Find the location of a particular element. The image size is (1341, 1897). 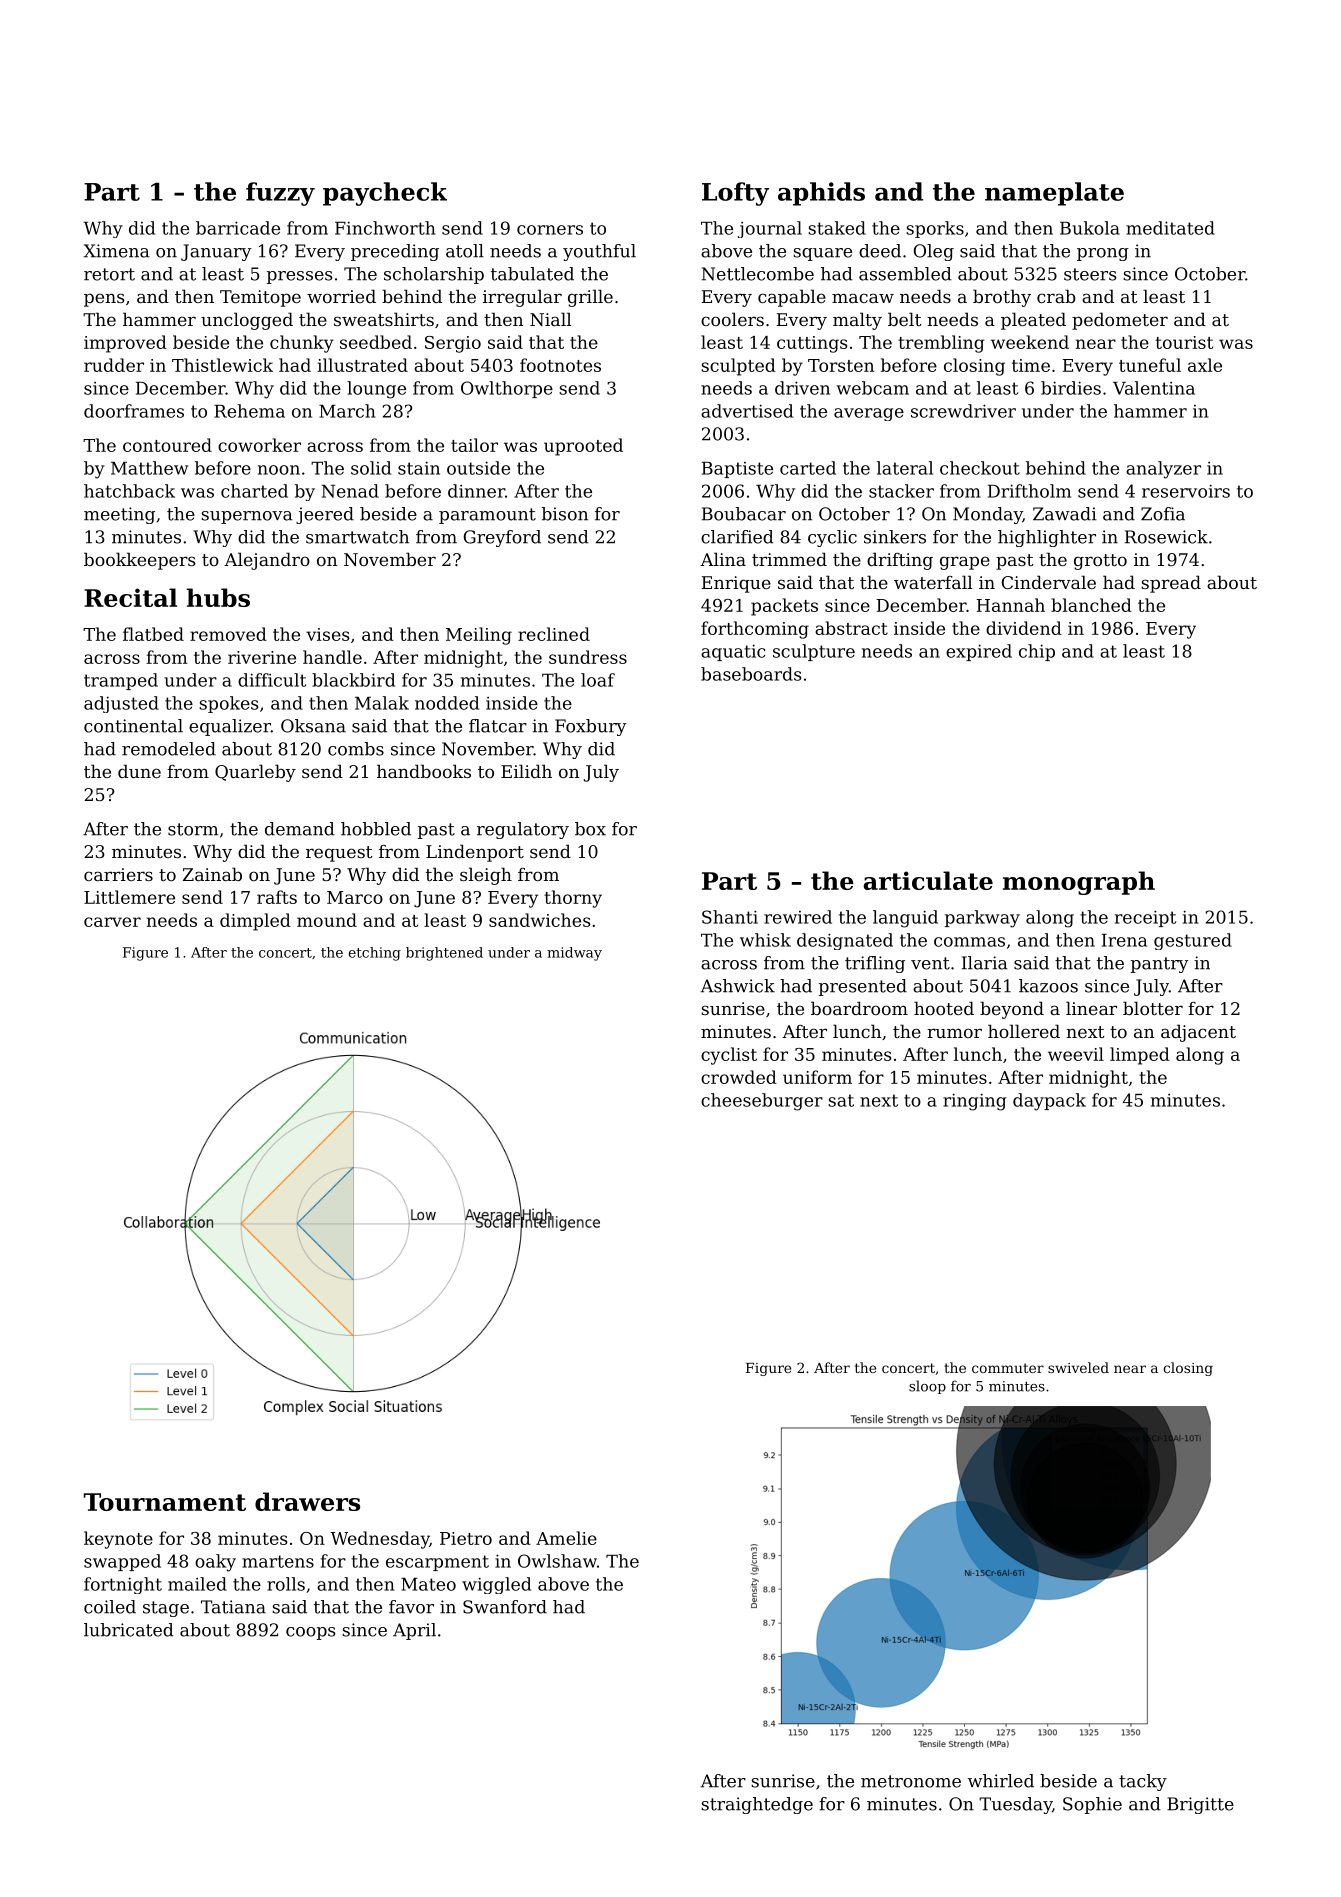

Ximena is located at coordinates (116, 251).
